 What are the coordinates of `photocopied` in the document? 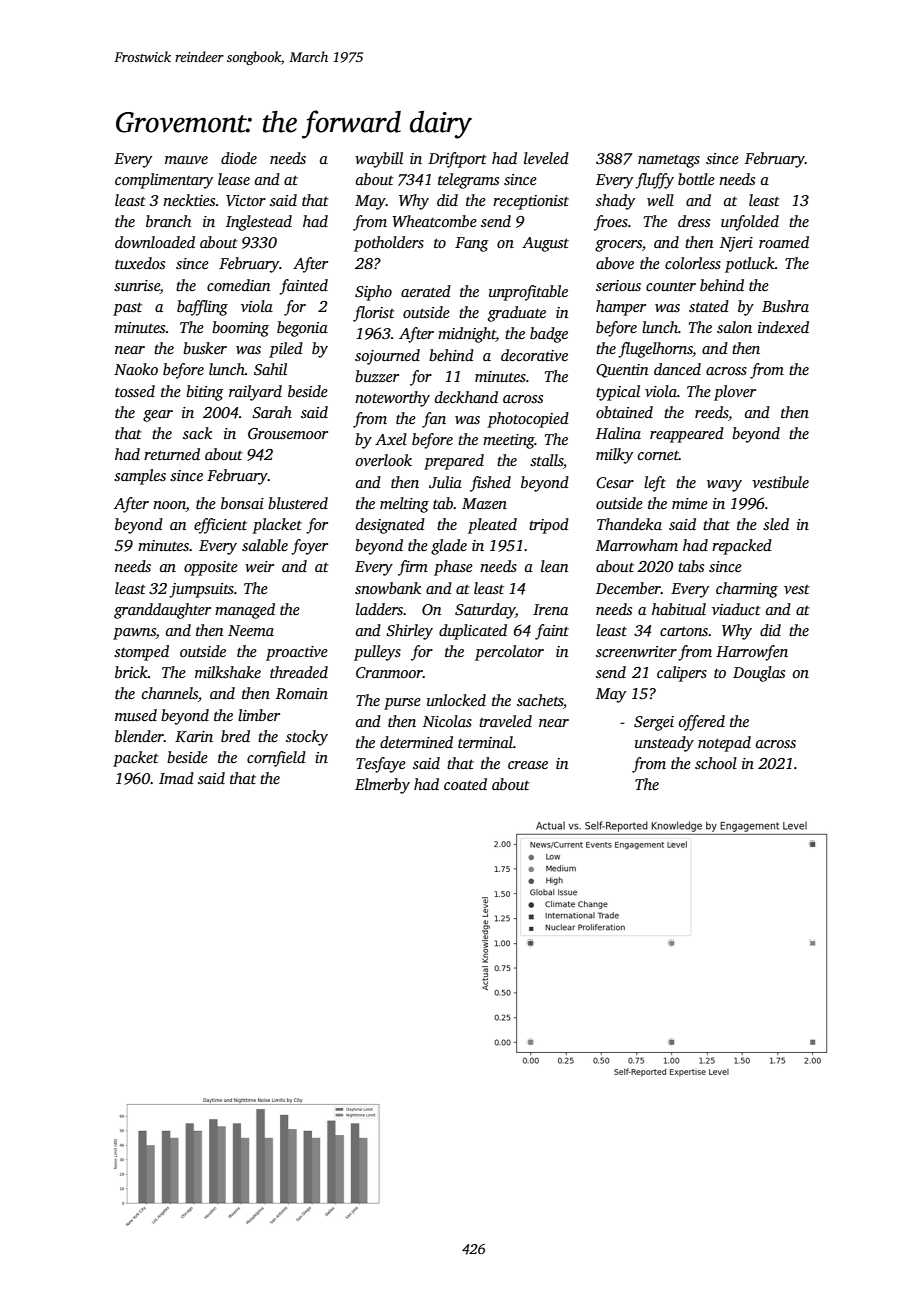 It's located at (528, 420).
